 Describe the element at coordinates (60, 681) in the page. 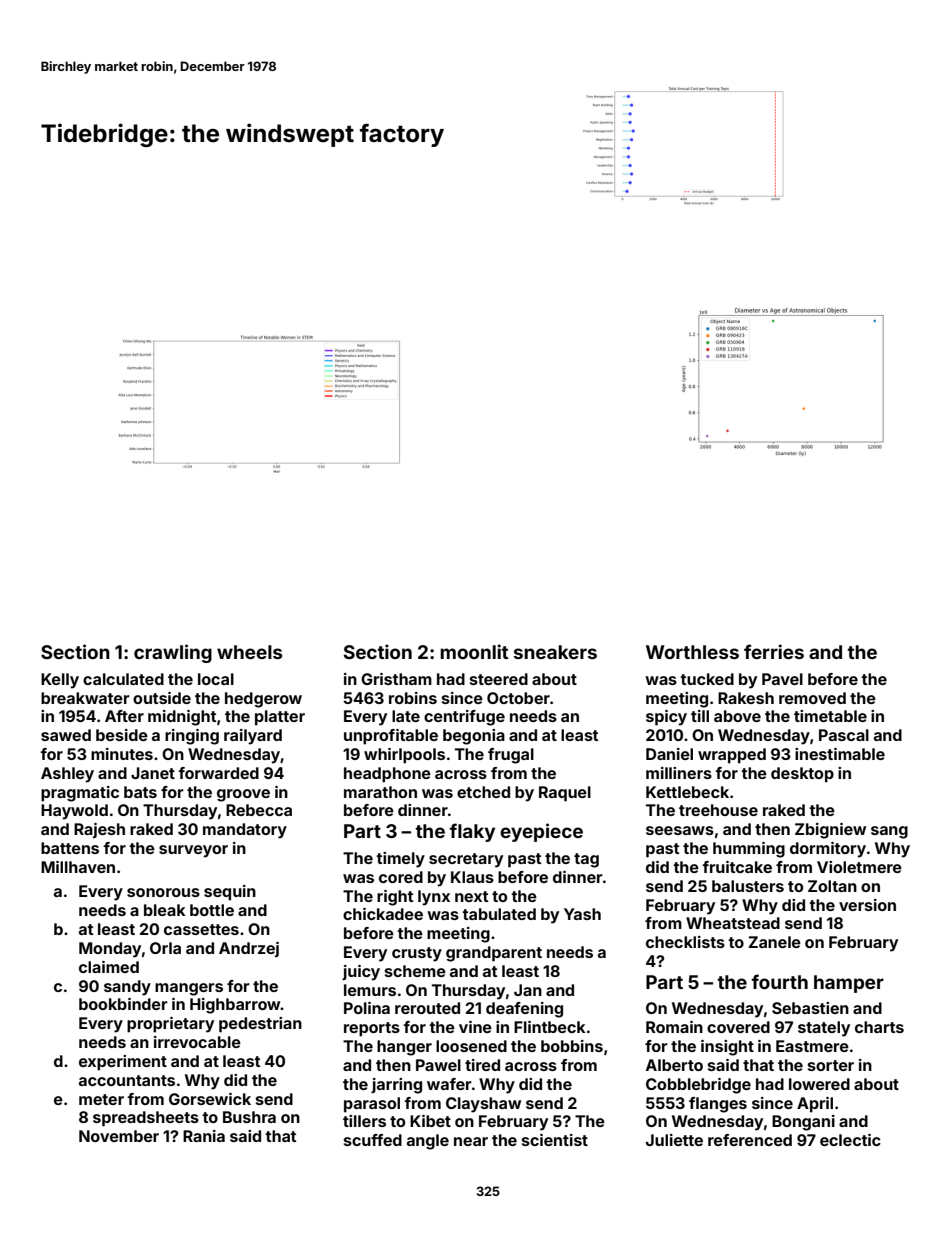

I see `Kelly` at that location.
